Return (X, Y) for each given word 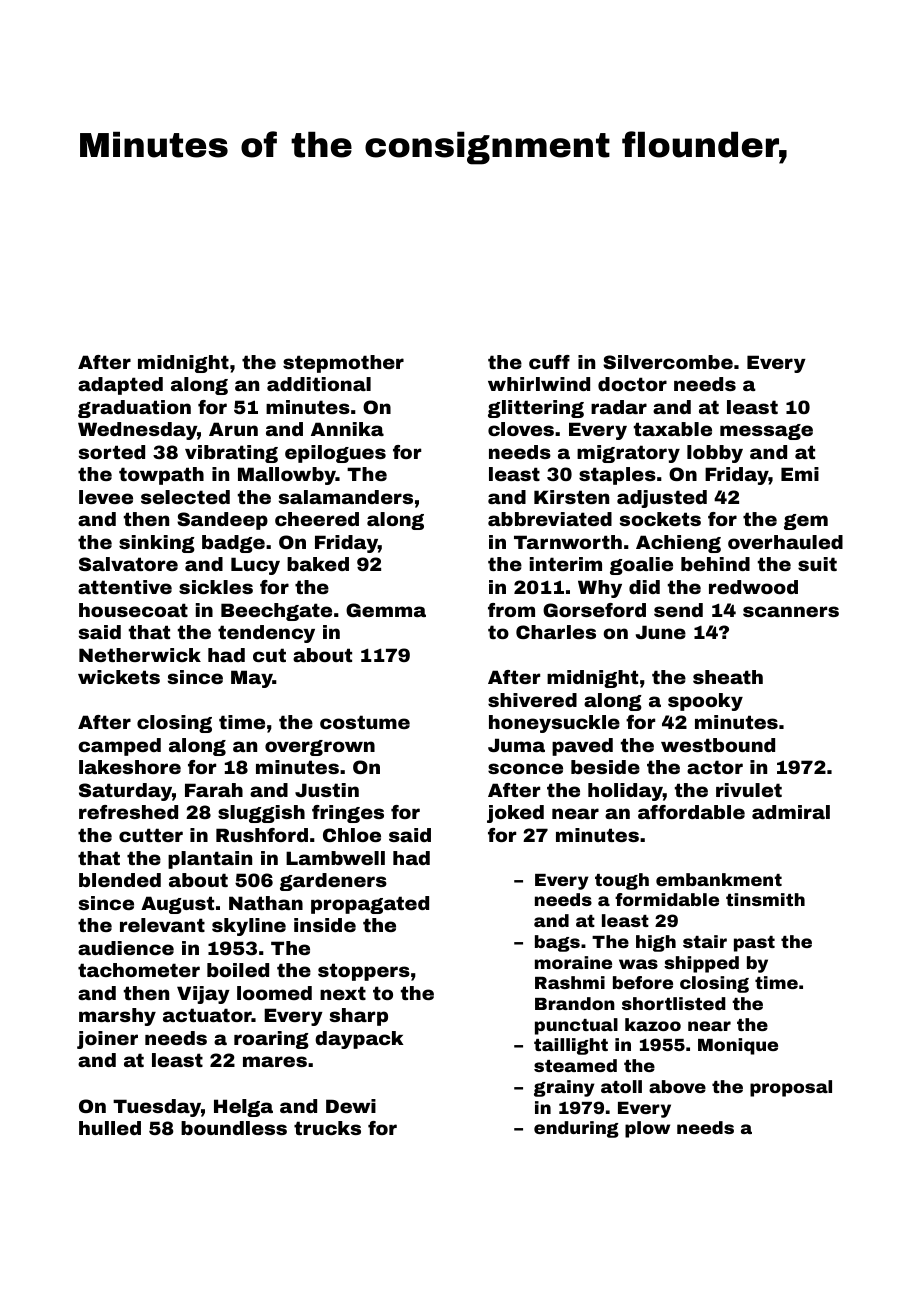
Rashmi (570, 982)
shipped (701, 964)
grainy (564, 1088)
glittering (536, 409)
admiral (791, 812)
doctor (632, 384)
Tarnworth (568, 542)
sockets (660, 519)
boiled (238, 970)
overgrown (320, 748)
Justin (327, 790)
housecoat (133, 610)
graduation (134, 409)
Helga (243, 1108)
